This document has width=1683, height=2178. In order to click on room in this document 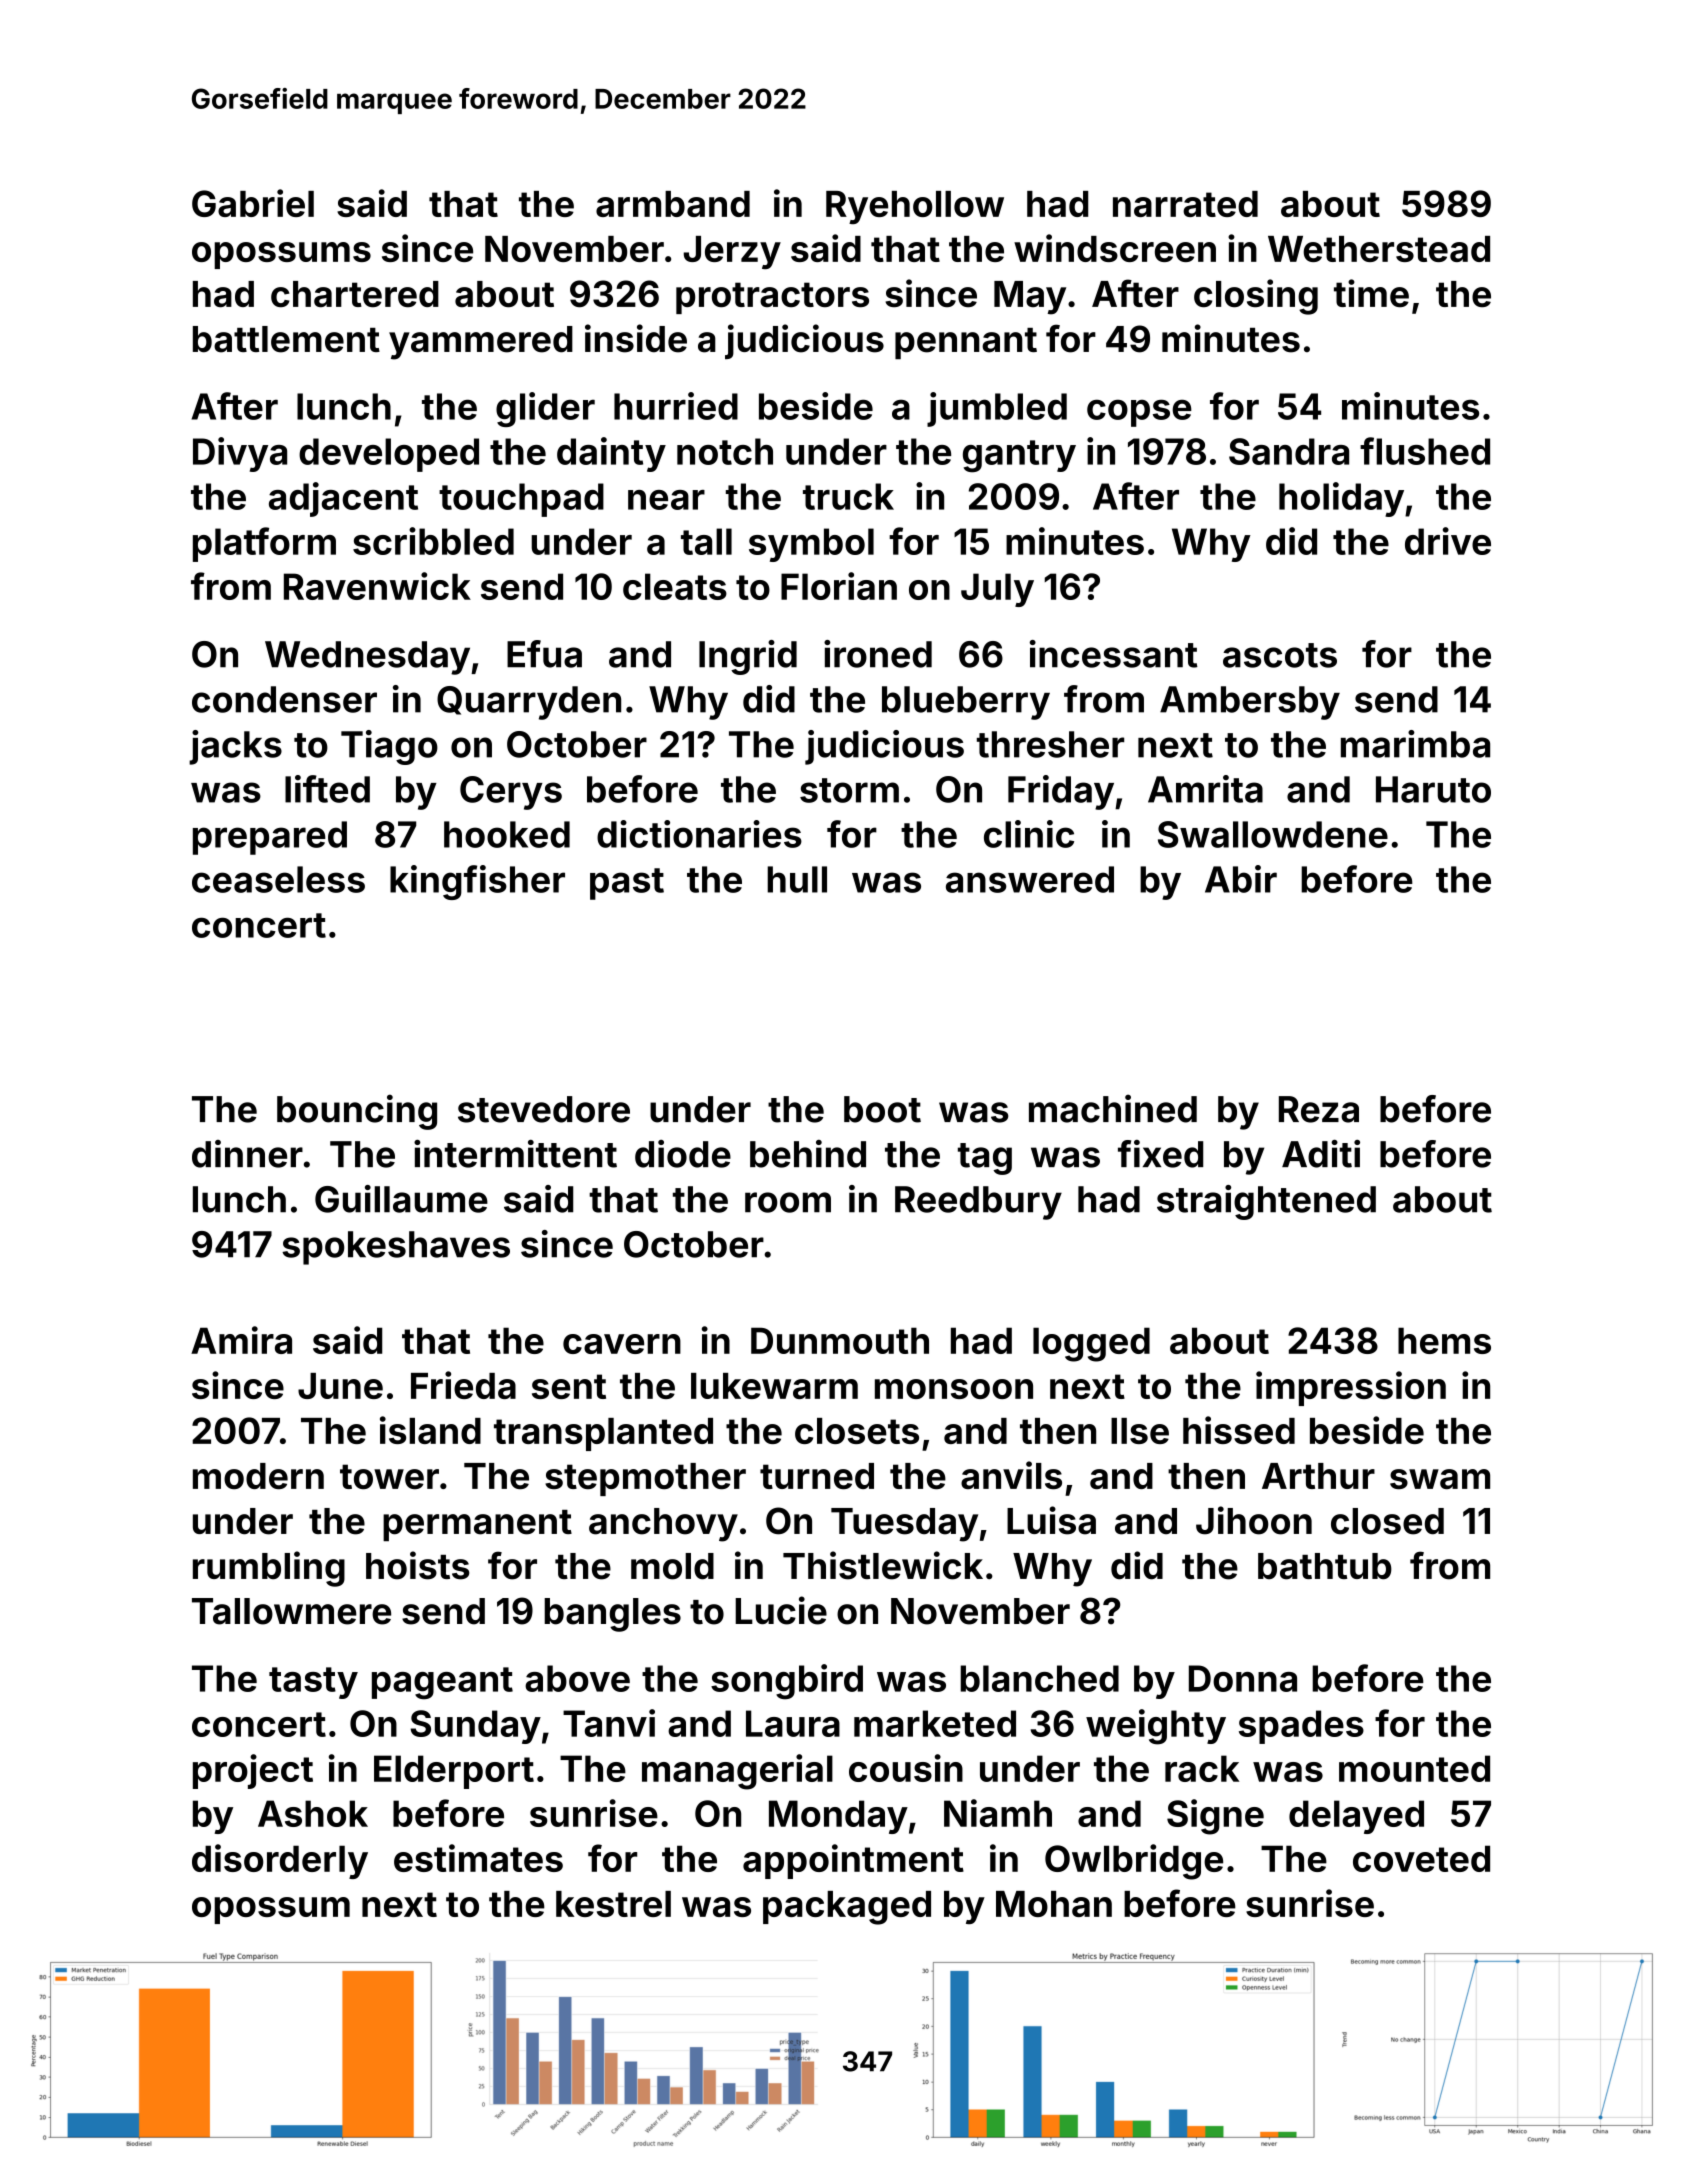, I will do `click(788, 1202)`.
